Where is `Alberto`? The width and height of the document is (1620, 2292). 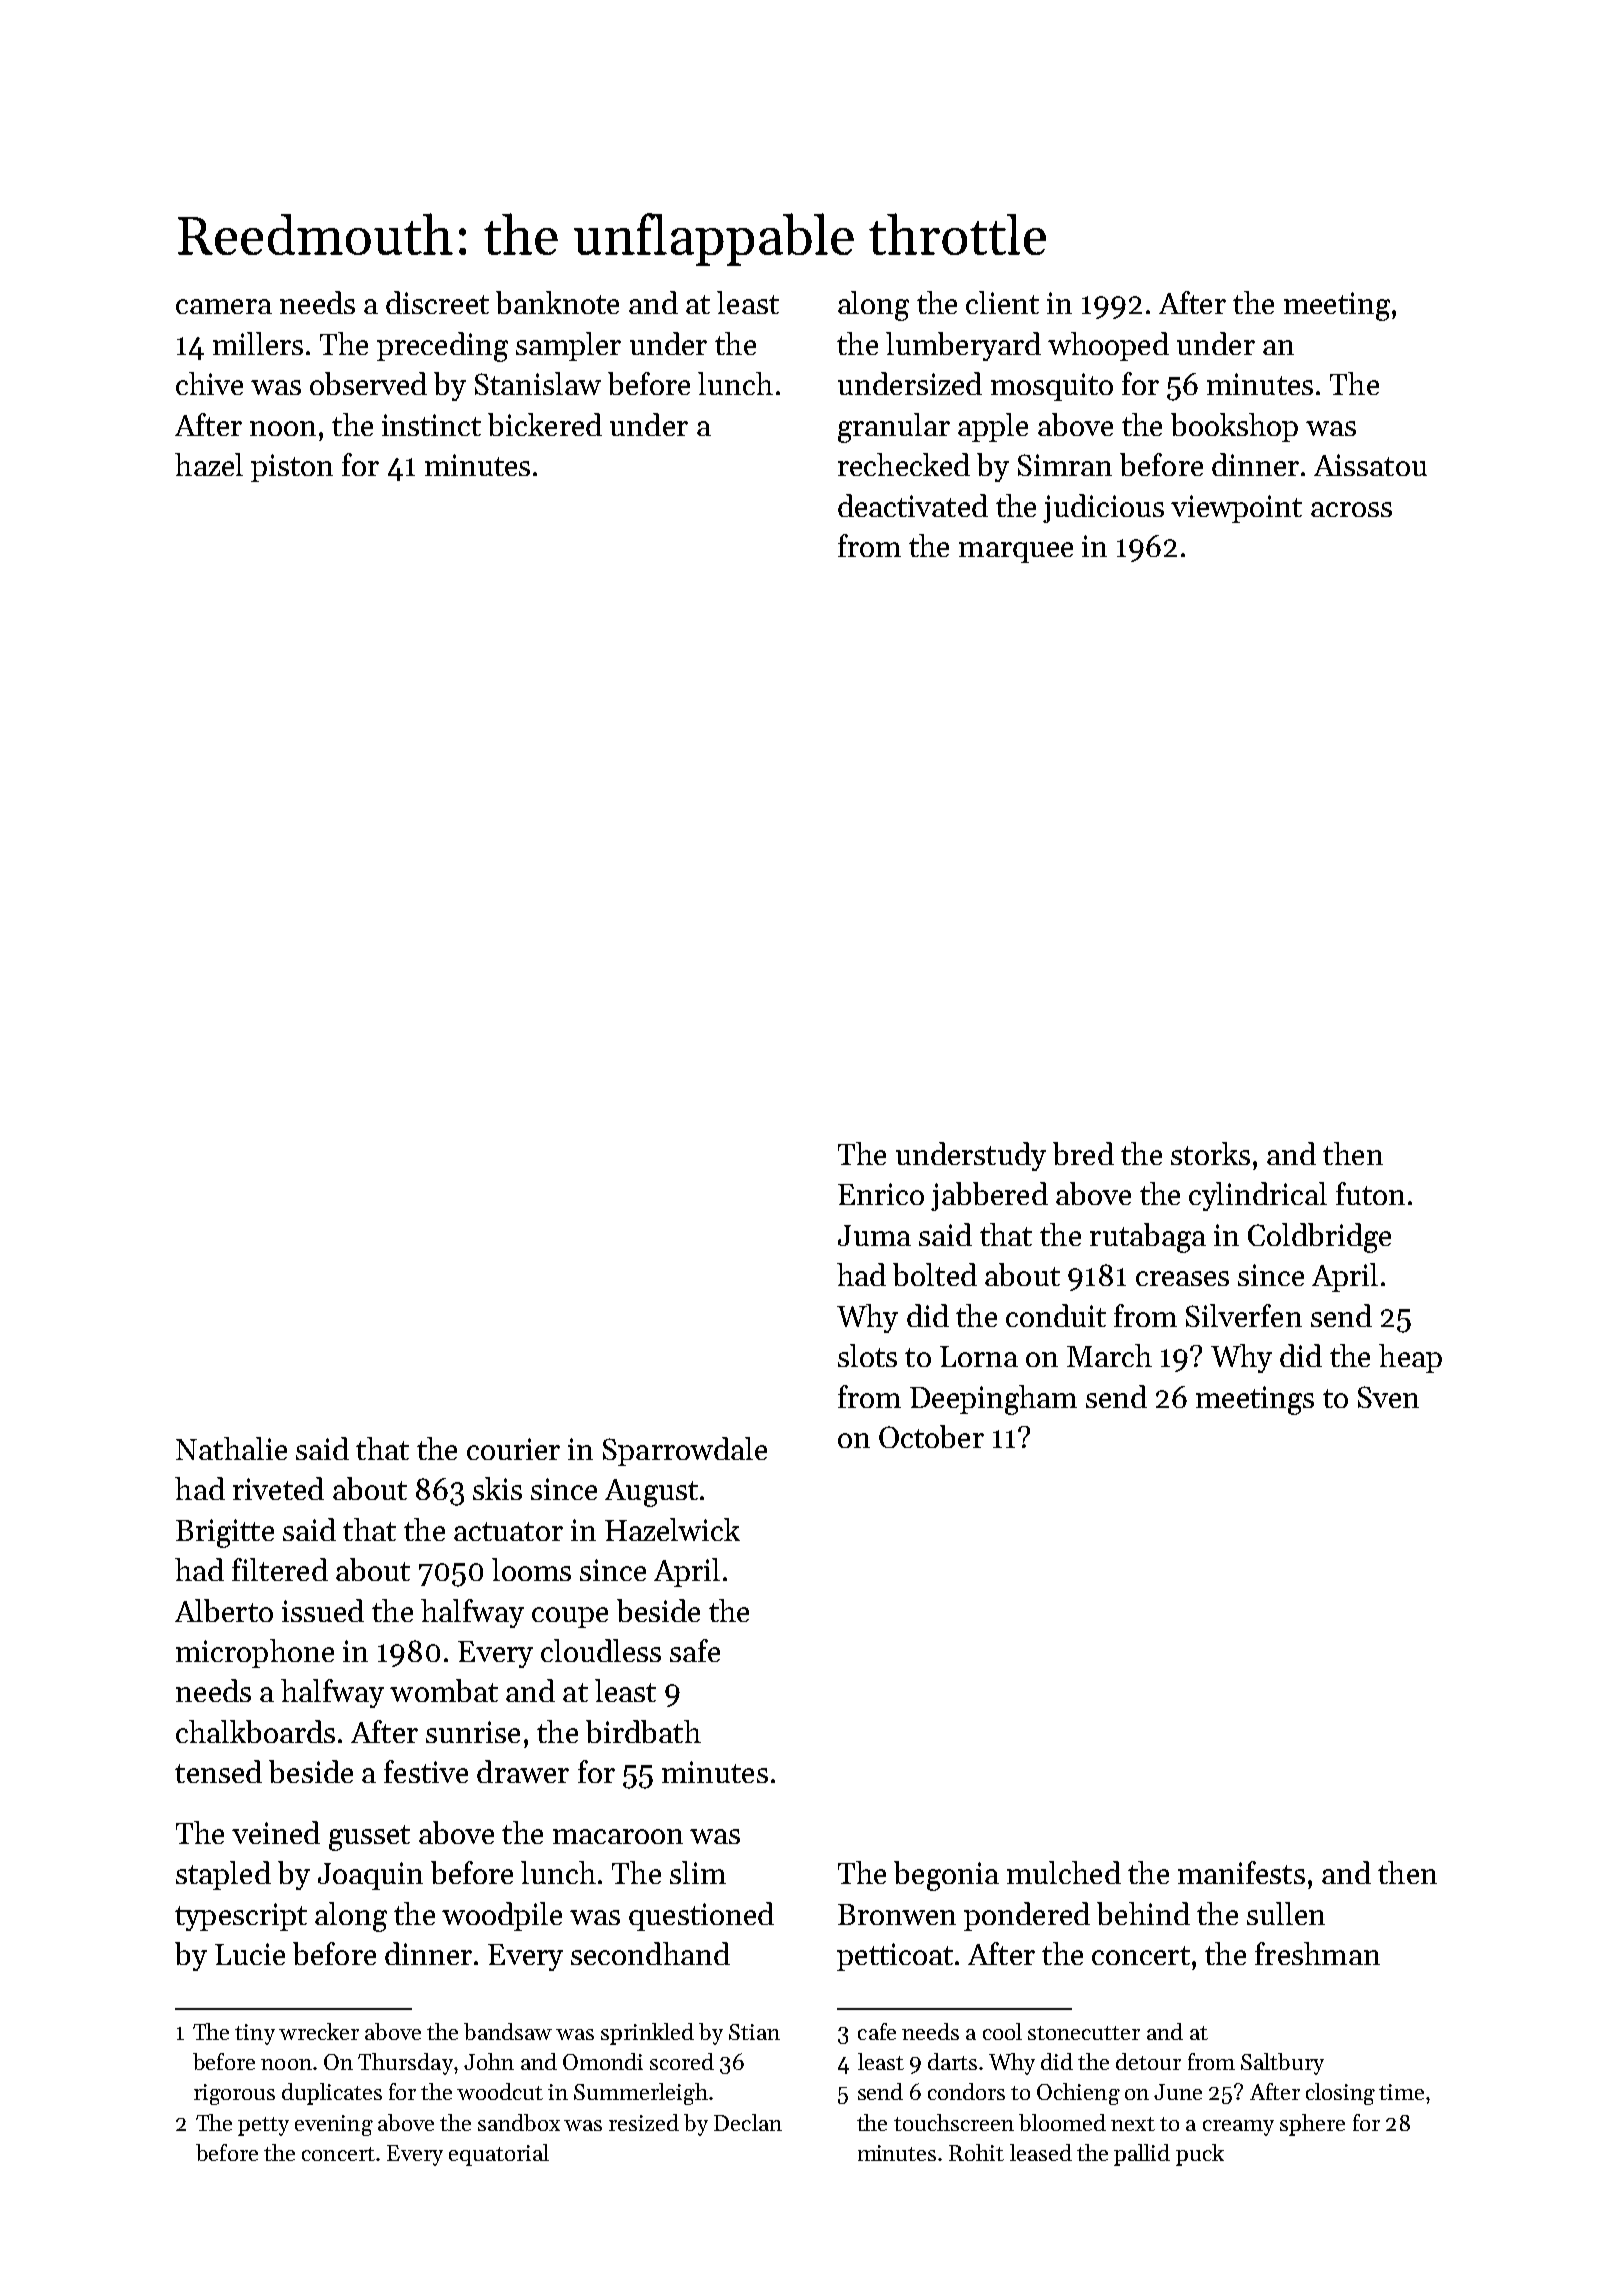
Alberto is located at coordinates (224, 1610).
